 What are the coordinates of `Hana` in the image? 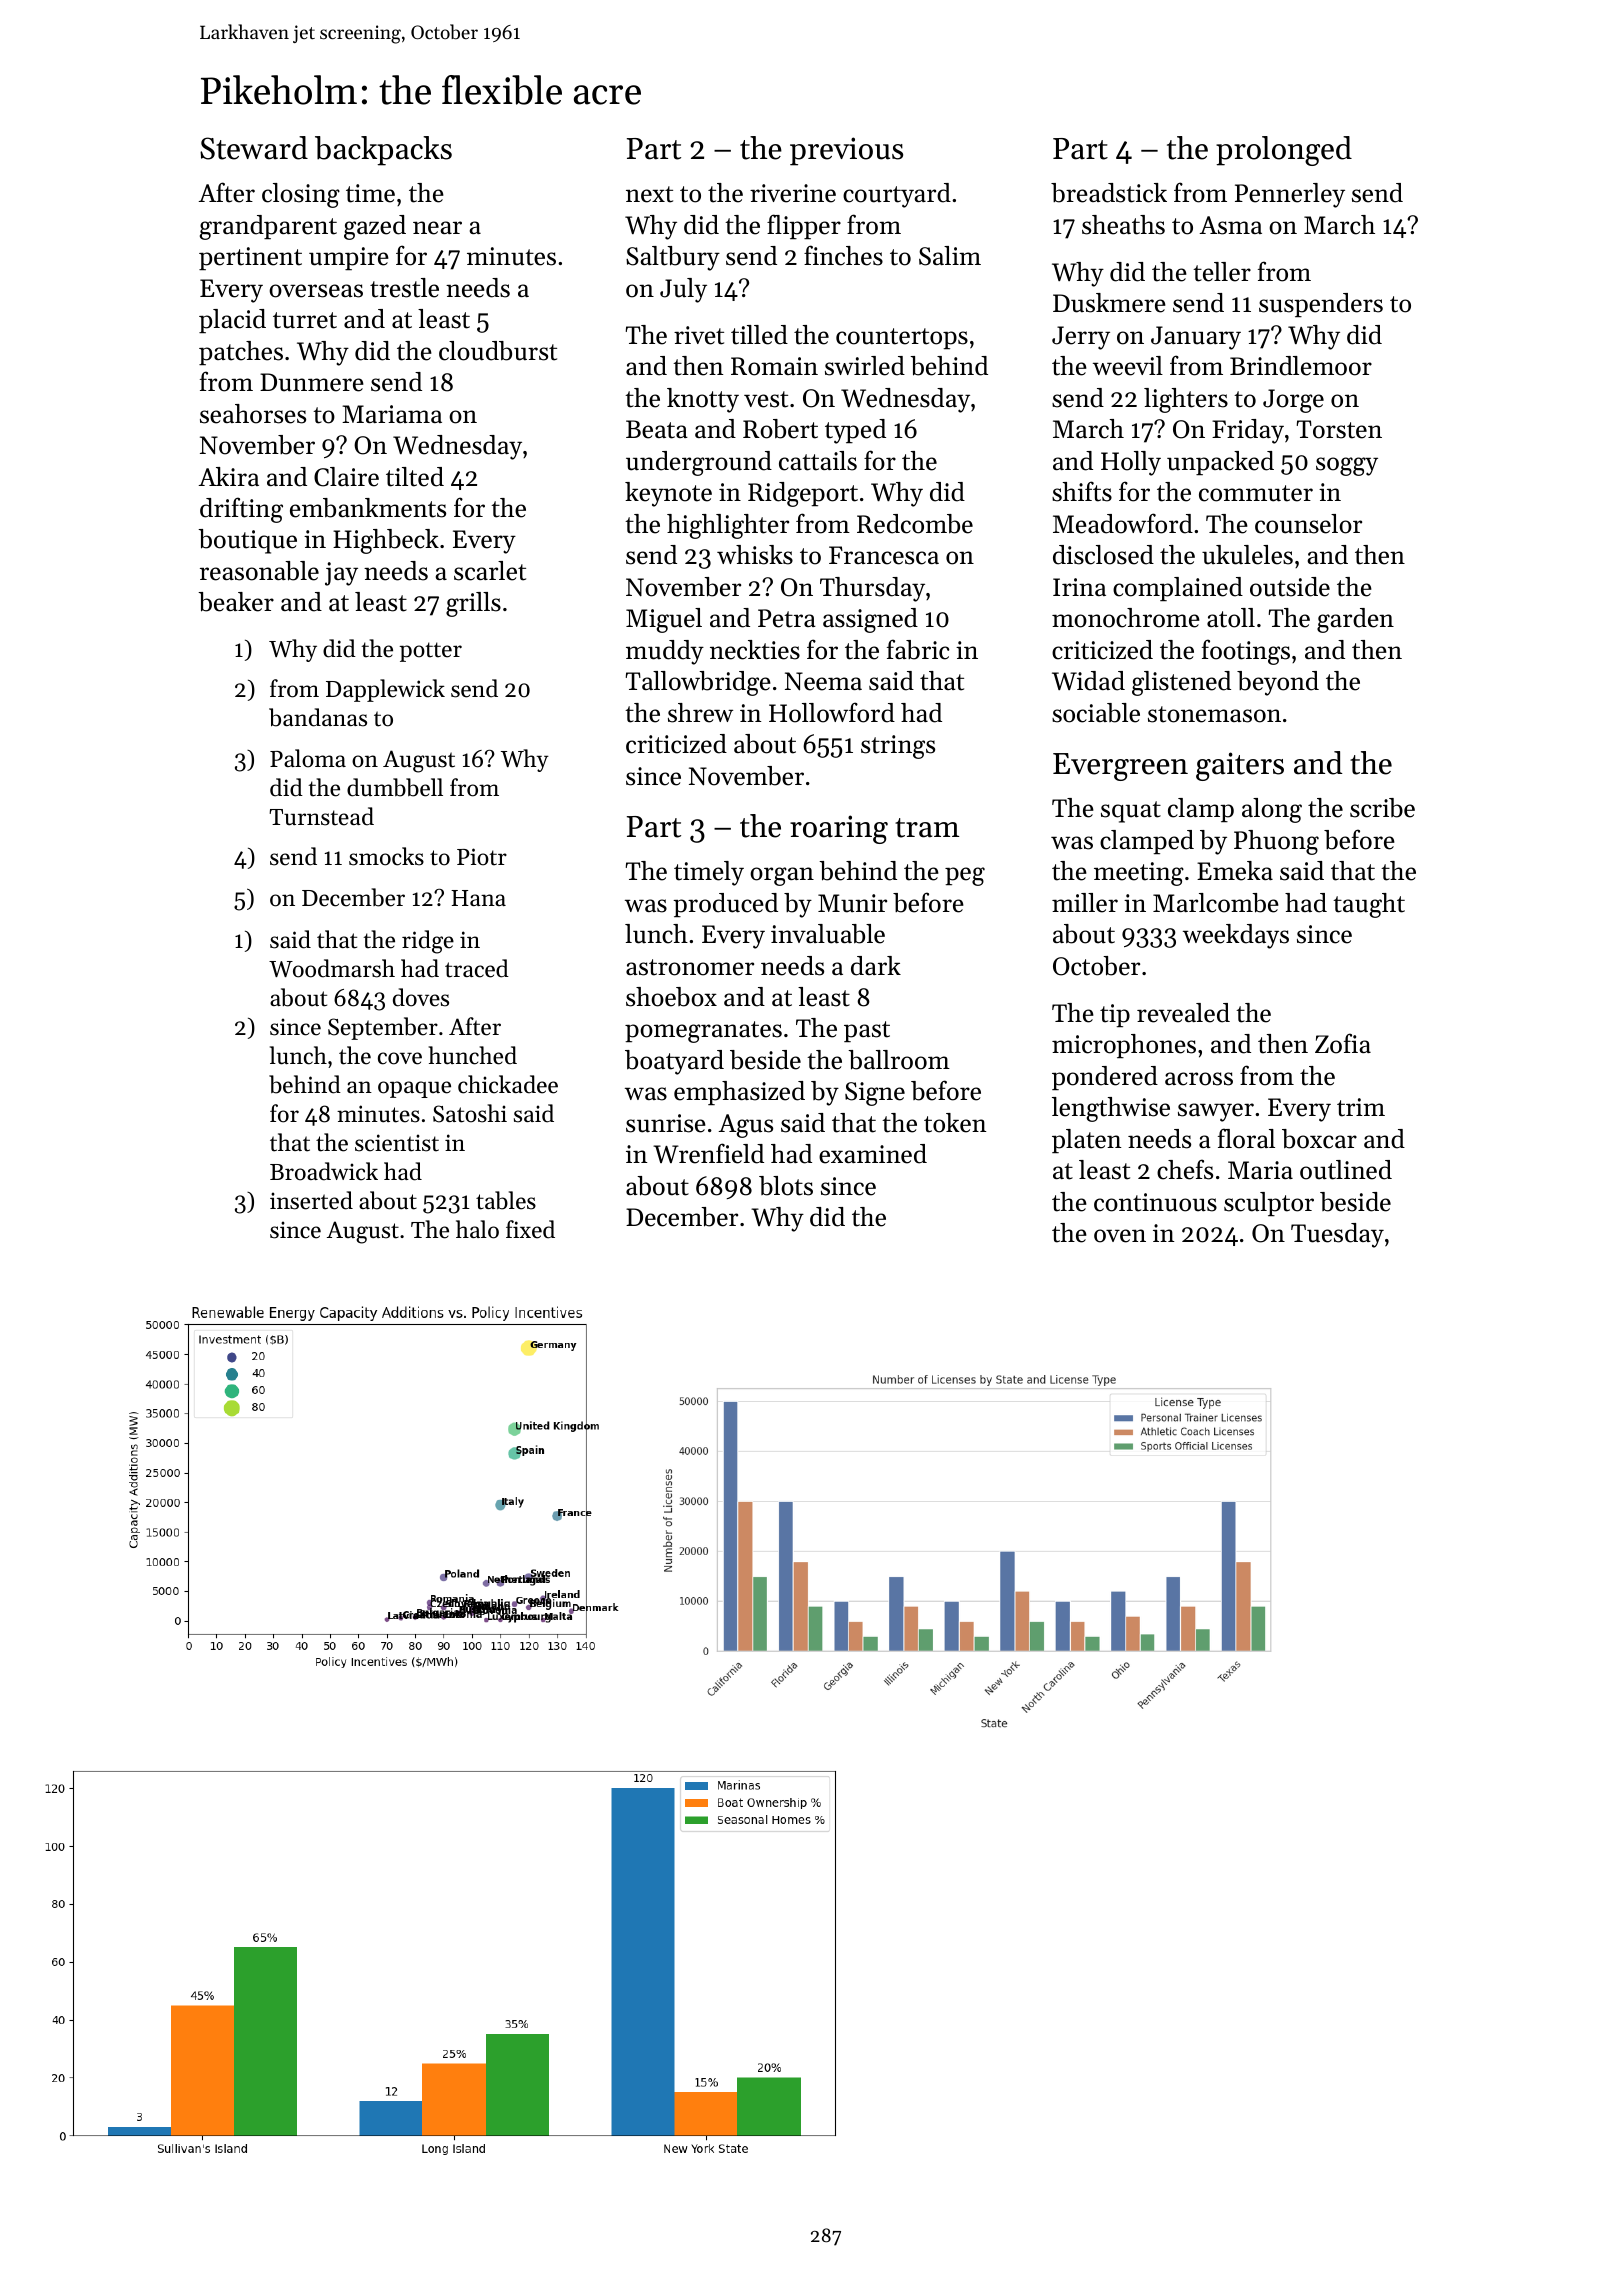 It's located at (478, 898).
